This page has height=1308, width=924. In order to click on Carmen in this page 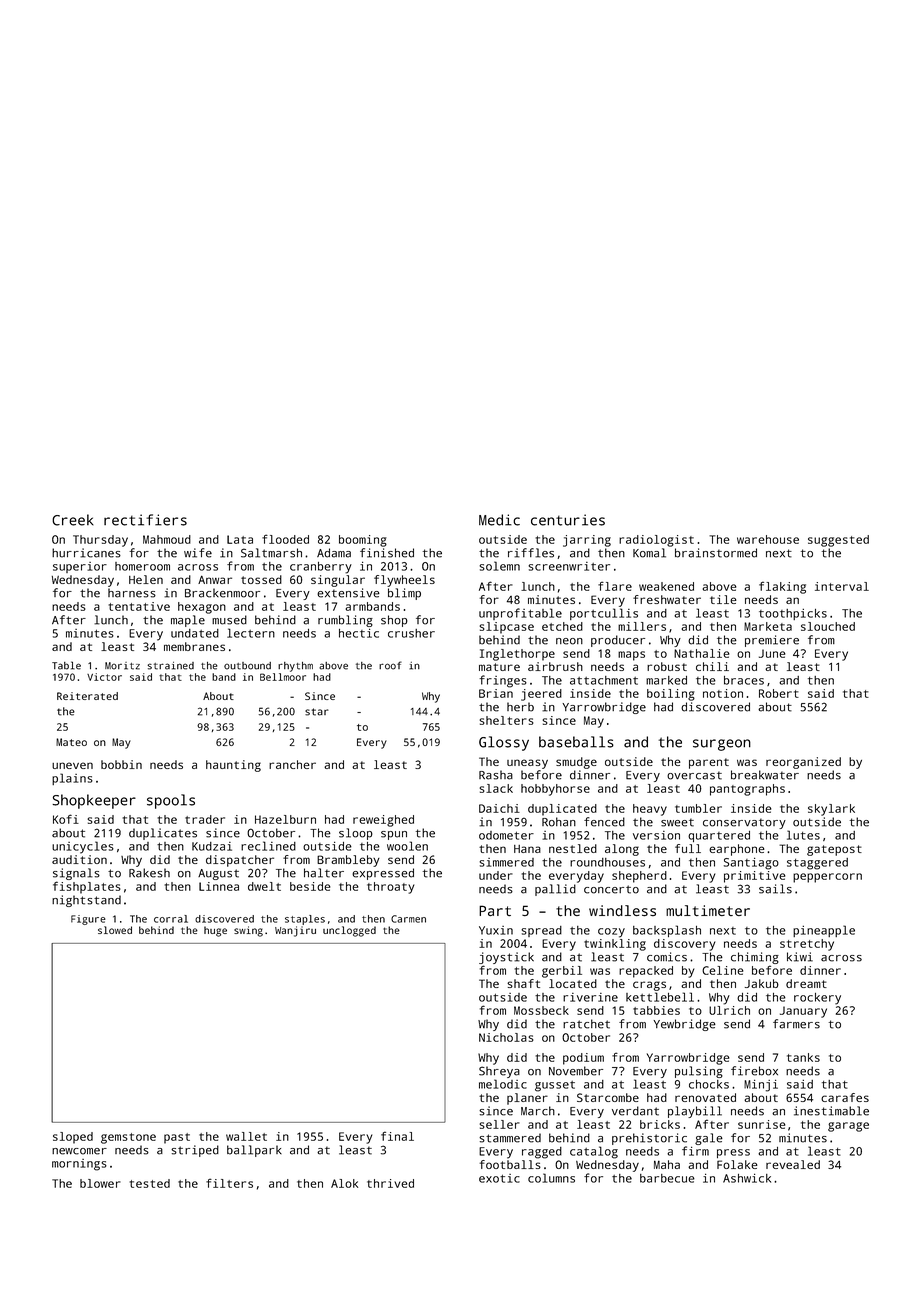, I will do `click(408, 919)`.
